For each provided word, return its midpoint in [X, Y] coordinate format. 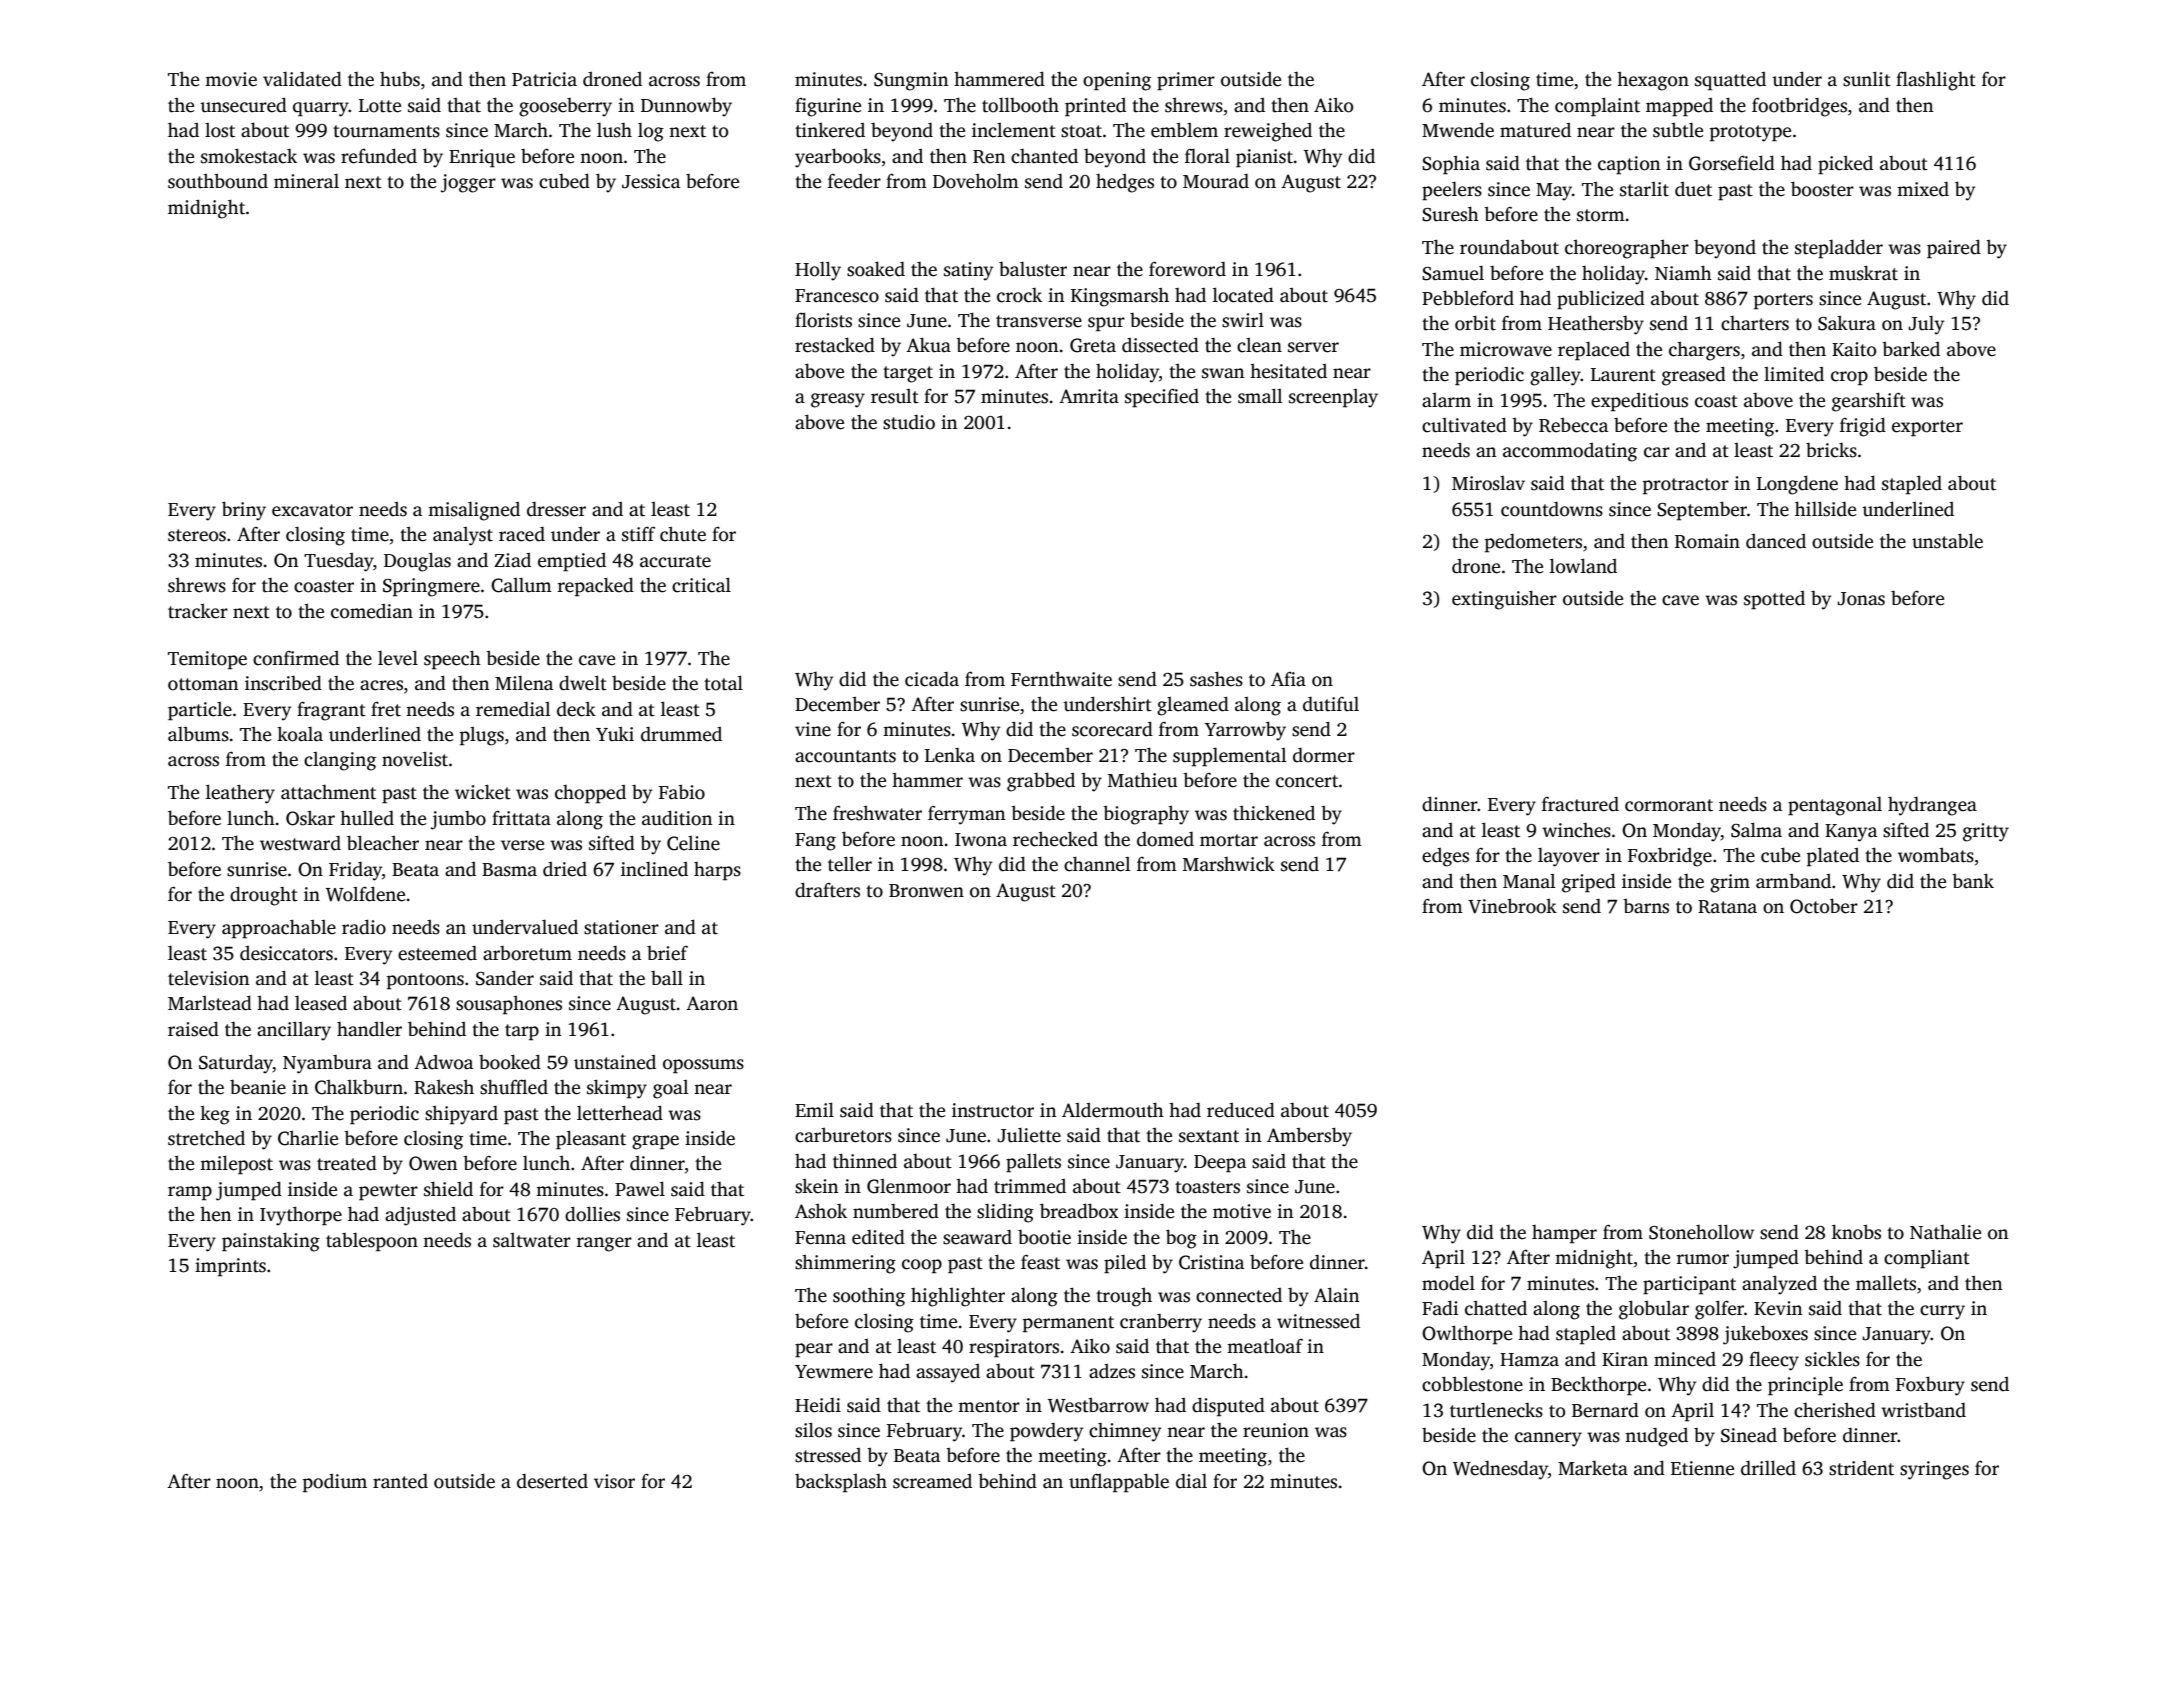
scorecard [1112, 729]
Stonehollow [1701, 1232]
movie [231, 79]
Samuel [1453, 273]
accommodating [1570, 452]
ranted [400, 1481]
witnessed [1318, 1321]
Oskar [310, 818]
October [1824, 906]
